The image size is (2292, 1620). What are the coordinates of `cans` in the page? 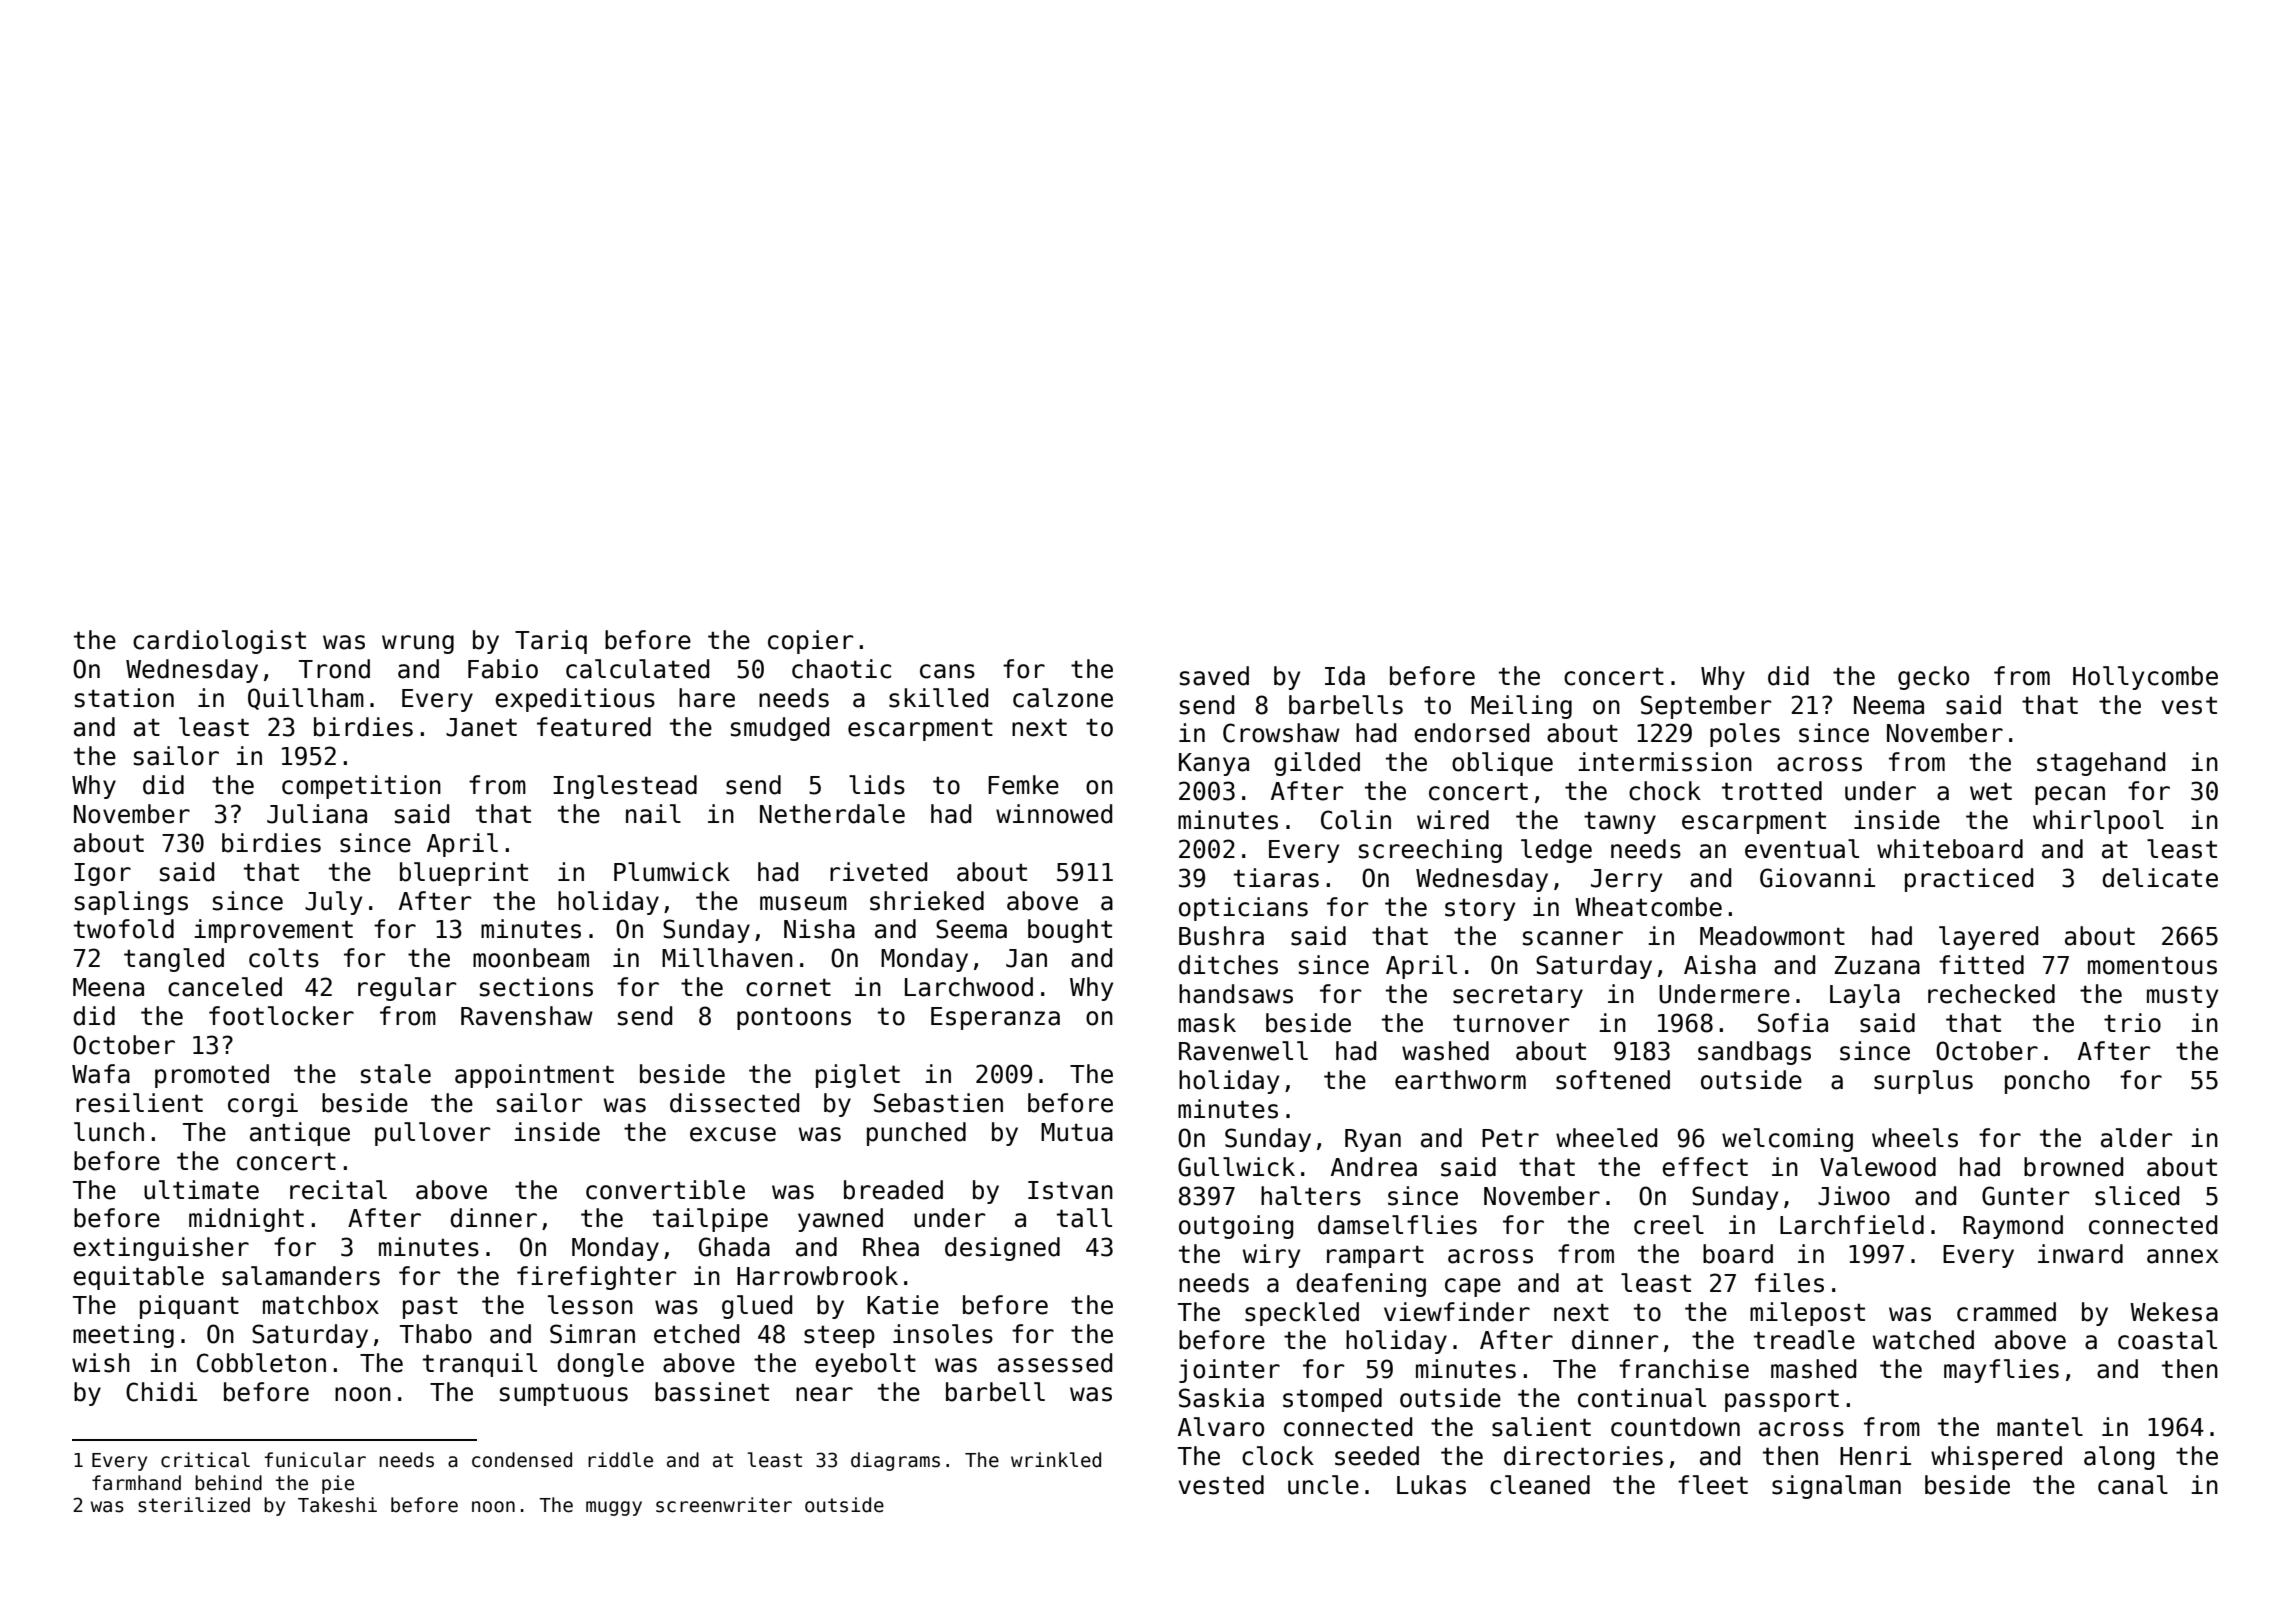 It's located at (947, 671).
